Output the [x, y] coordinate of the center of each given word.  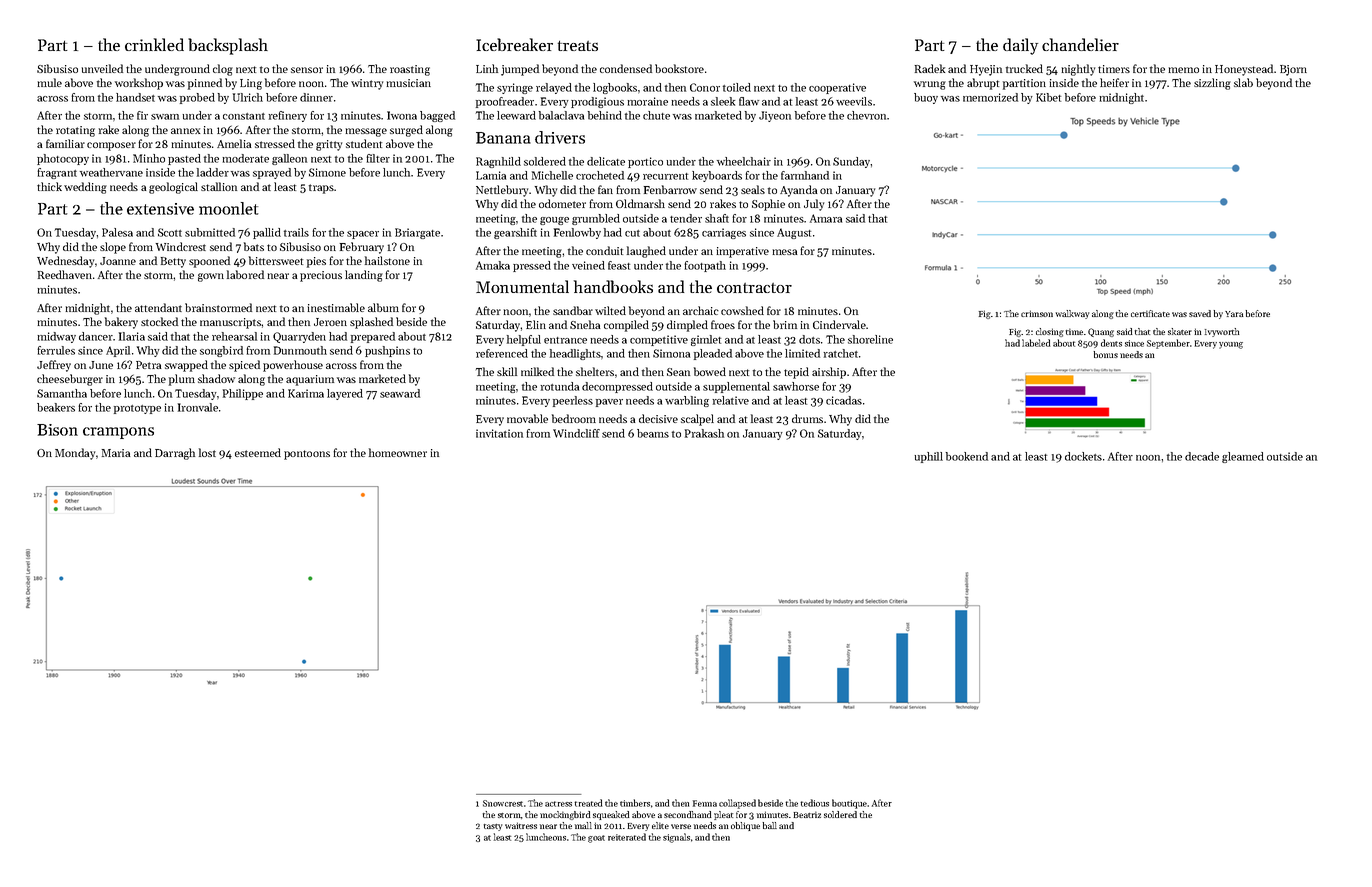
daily [1020, 46]
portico [645, 162]
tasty [493, 827]
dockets [1083, 456]
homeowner [398, 452]
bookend [967, 456]
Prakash [704, 433]
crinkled [154, 44]
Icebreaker [514, 44]
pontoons [307, 455]
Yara [1234, 314]
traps [321, 189]
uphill [928, 457]
